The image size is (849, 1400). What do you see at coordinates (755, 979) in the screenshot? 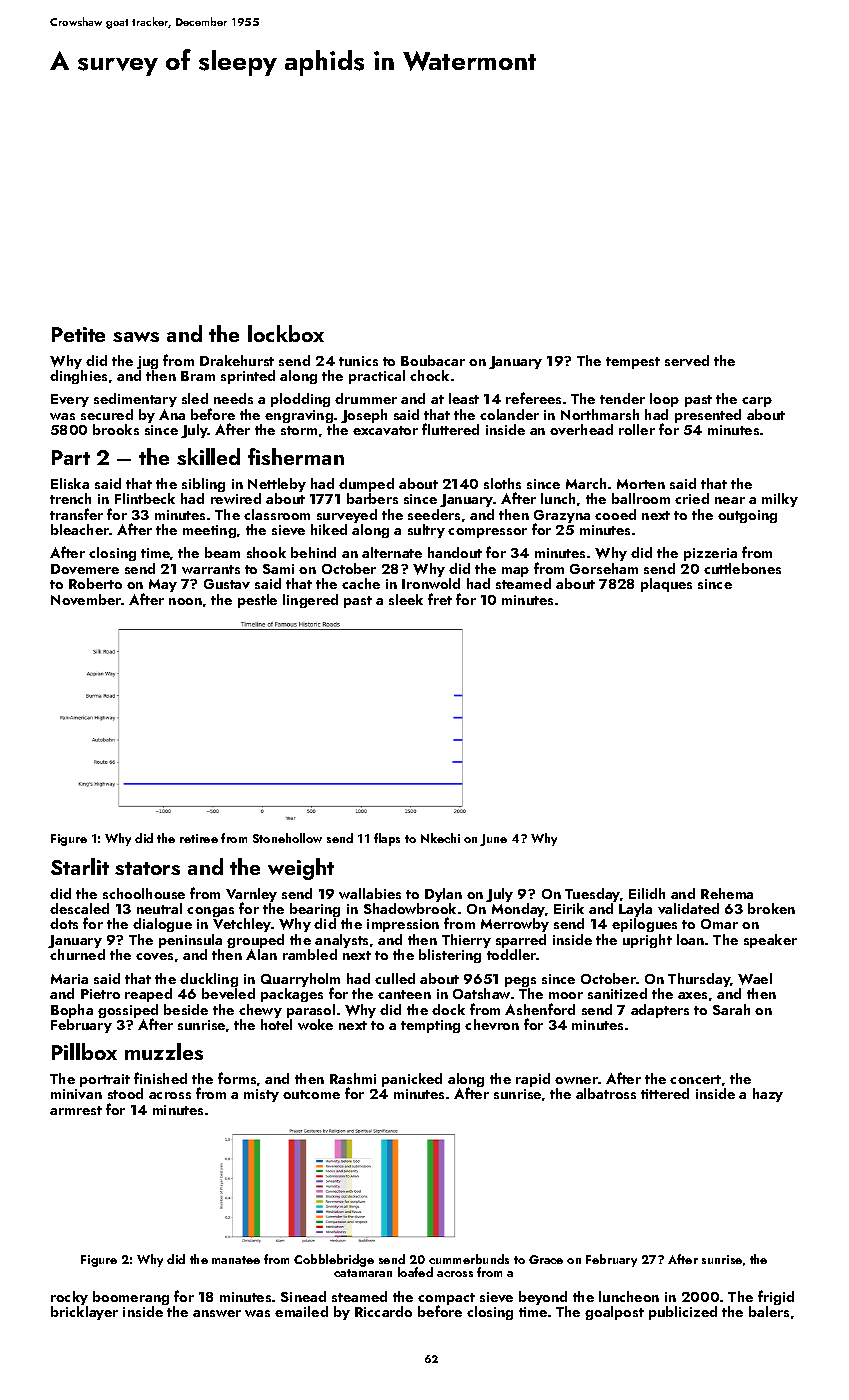
I see `Wael` at bounding box center [755, 979].
